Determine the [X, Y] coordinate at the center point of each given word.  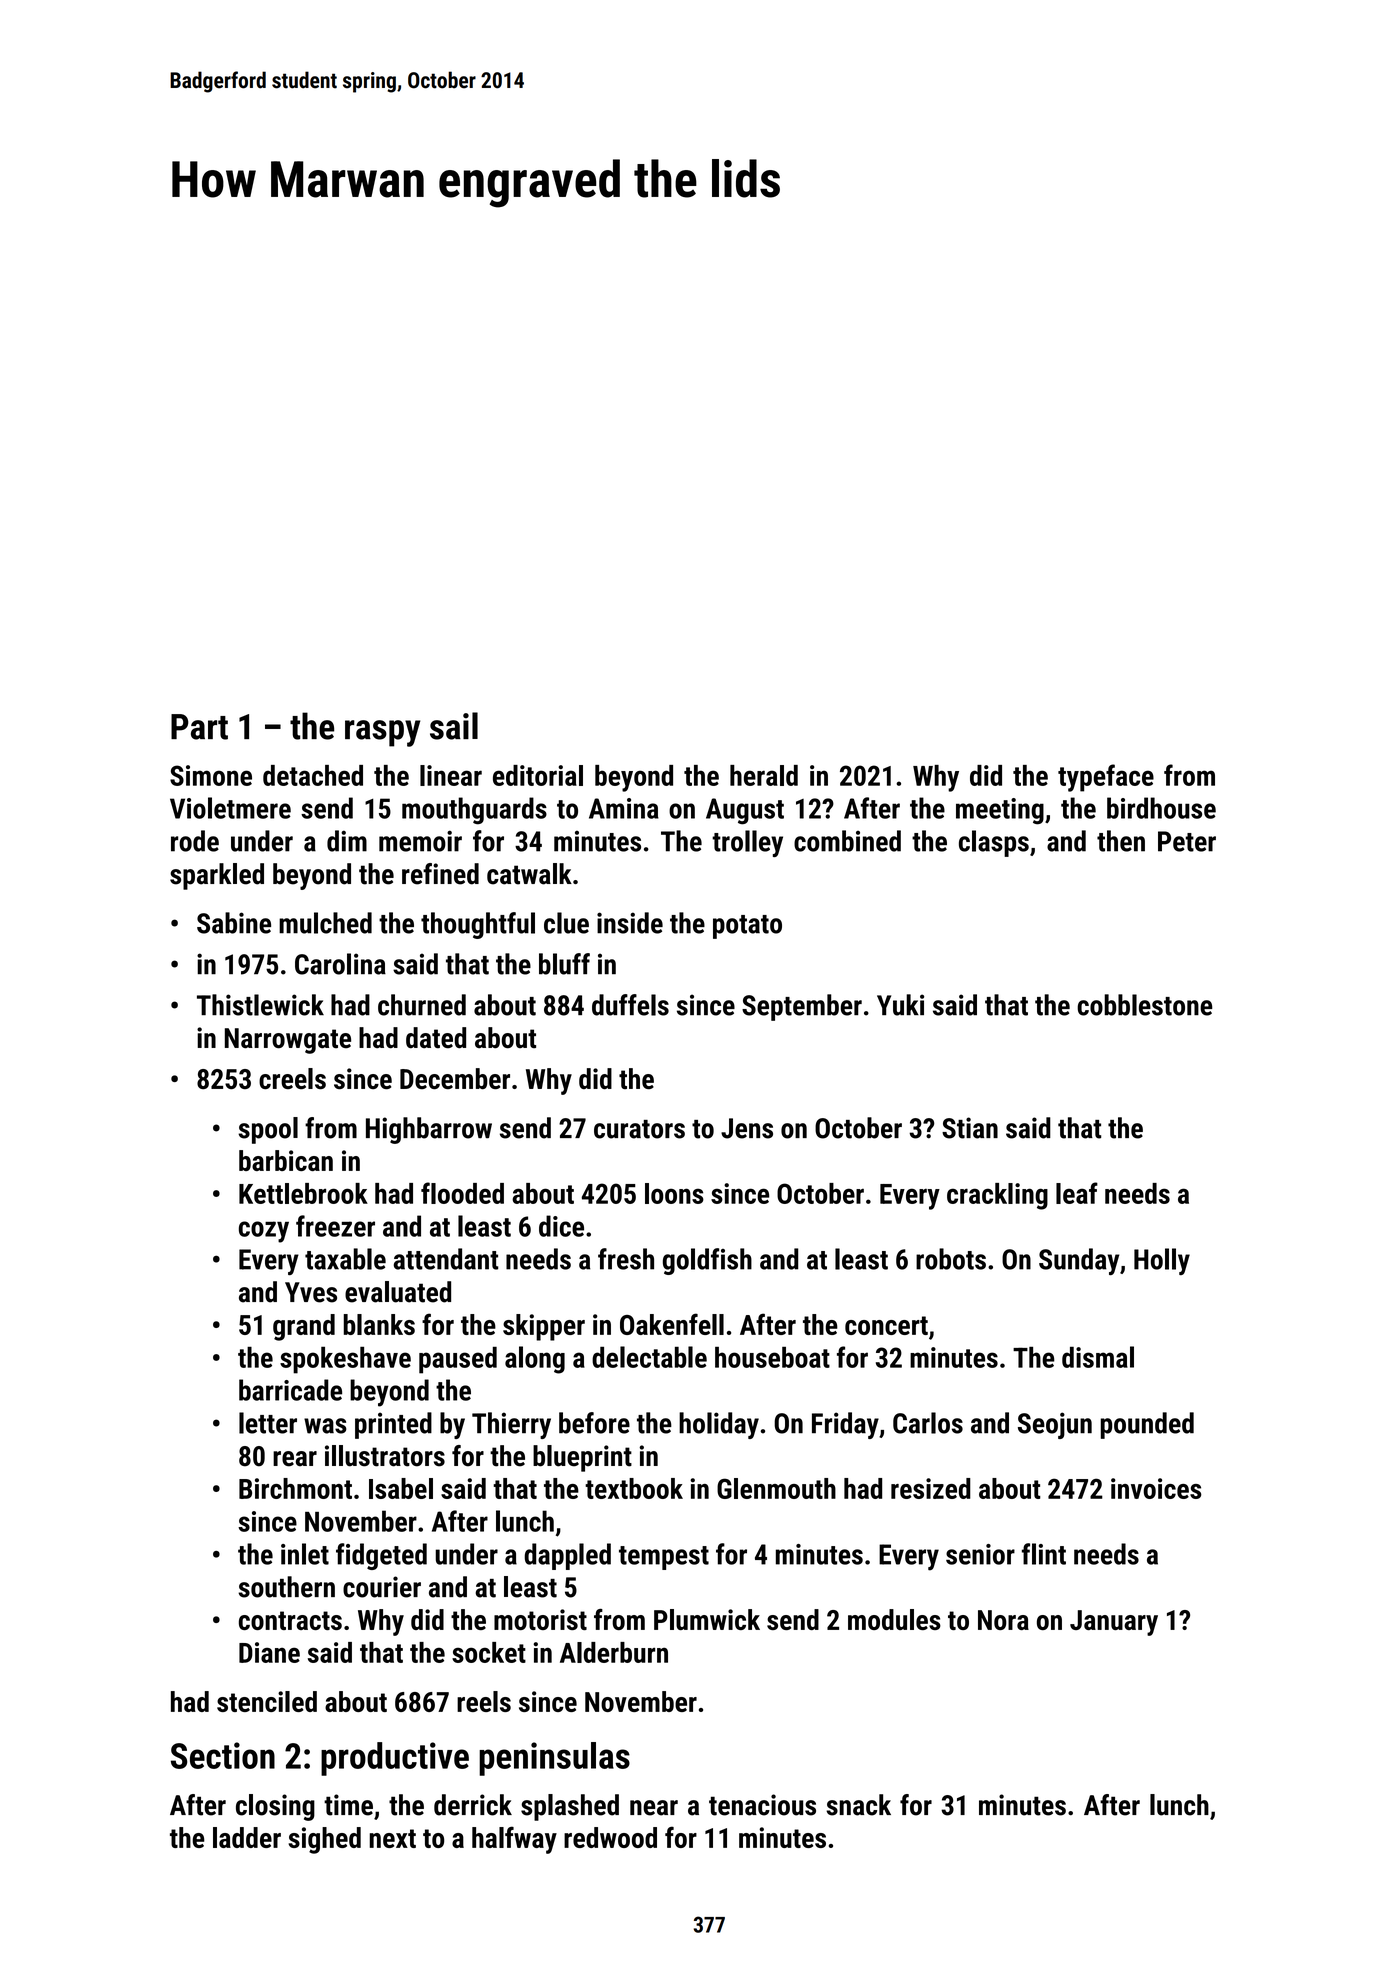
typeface [1106, 778]
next [392, 1838]
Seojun [1055, 1425]
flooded [462, 1193]
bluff [564, 964]
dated [436, 1038]
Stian [970, 1128]
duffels [630, 1005]
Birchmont [295, 1488]
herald [764, 775]
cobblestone [1144, 1005]
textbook [634, 1488]
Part [199, 727]
